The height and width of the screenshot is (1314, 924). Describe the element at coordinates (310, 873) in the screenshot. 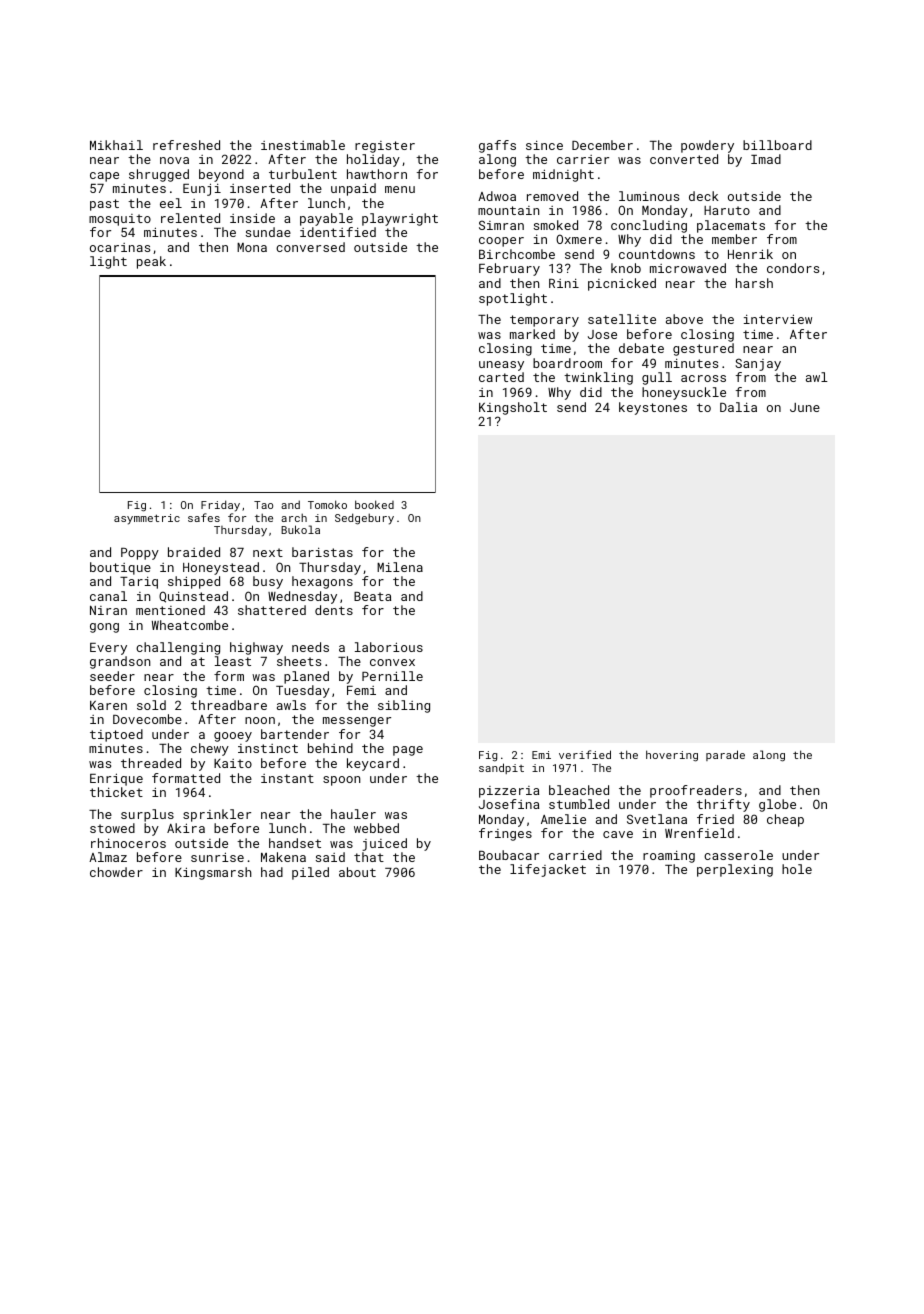

I see `piled` at that location.
